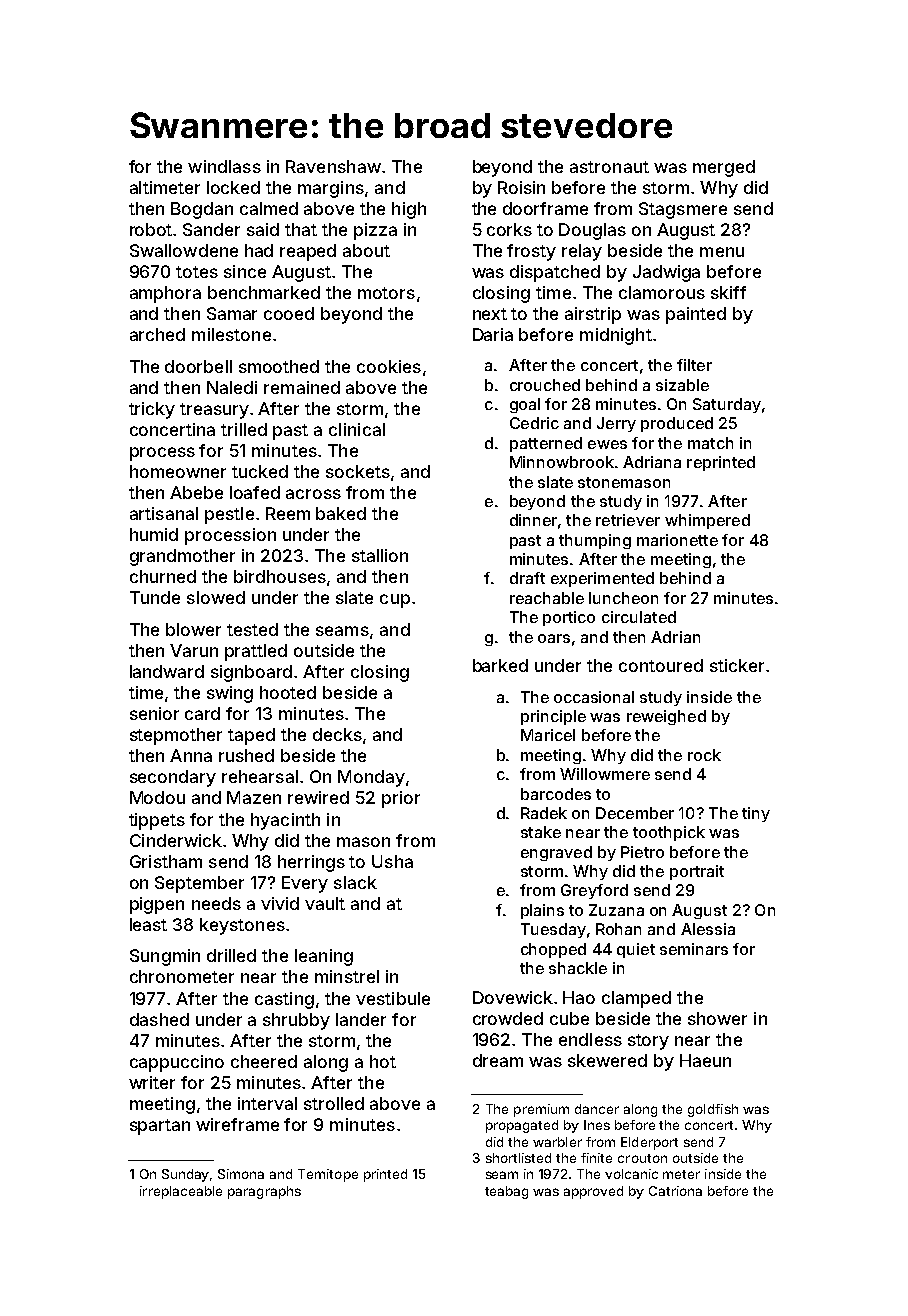  What do you see at coordinates (224, 166) in the screenshot?
I see `windlass` at bounding box center [224, 166].
